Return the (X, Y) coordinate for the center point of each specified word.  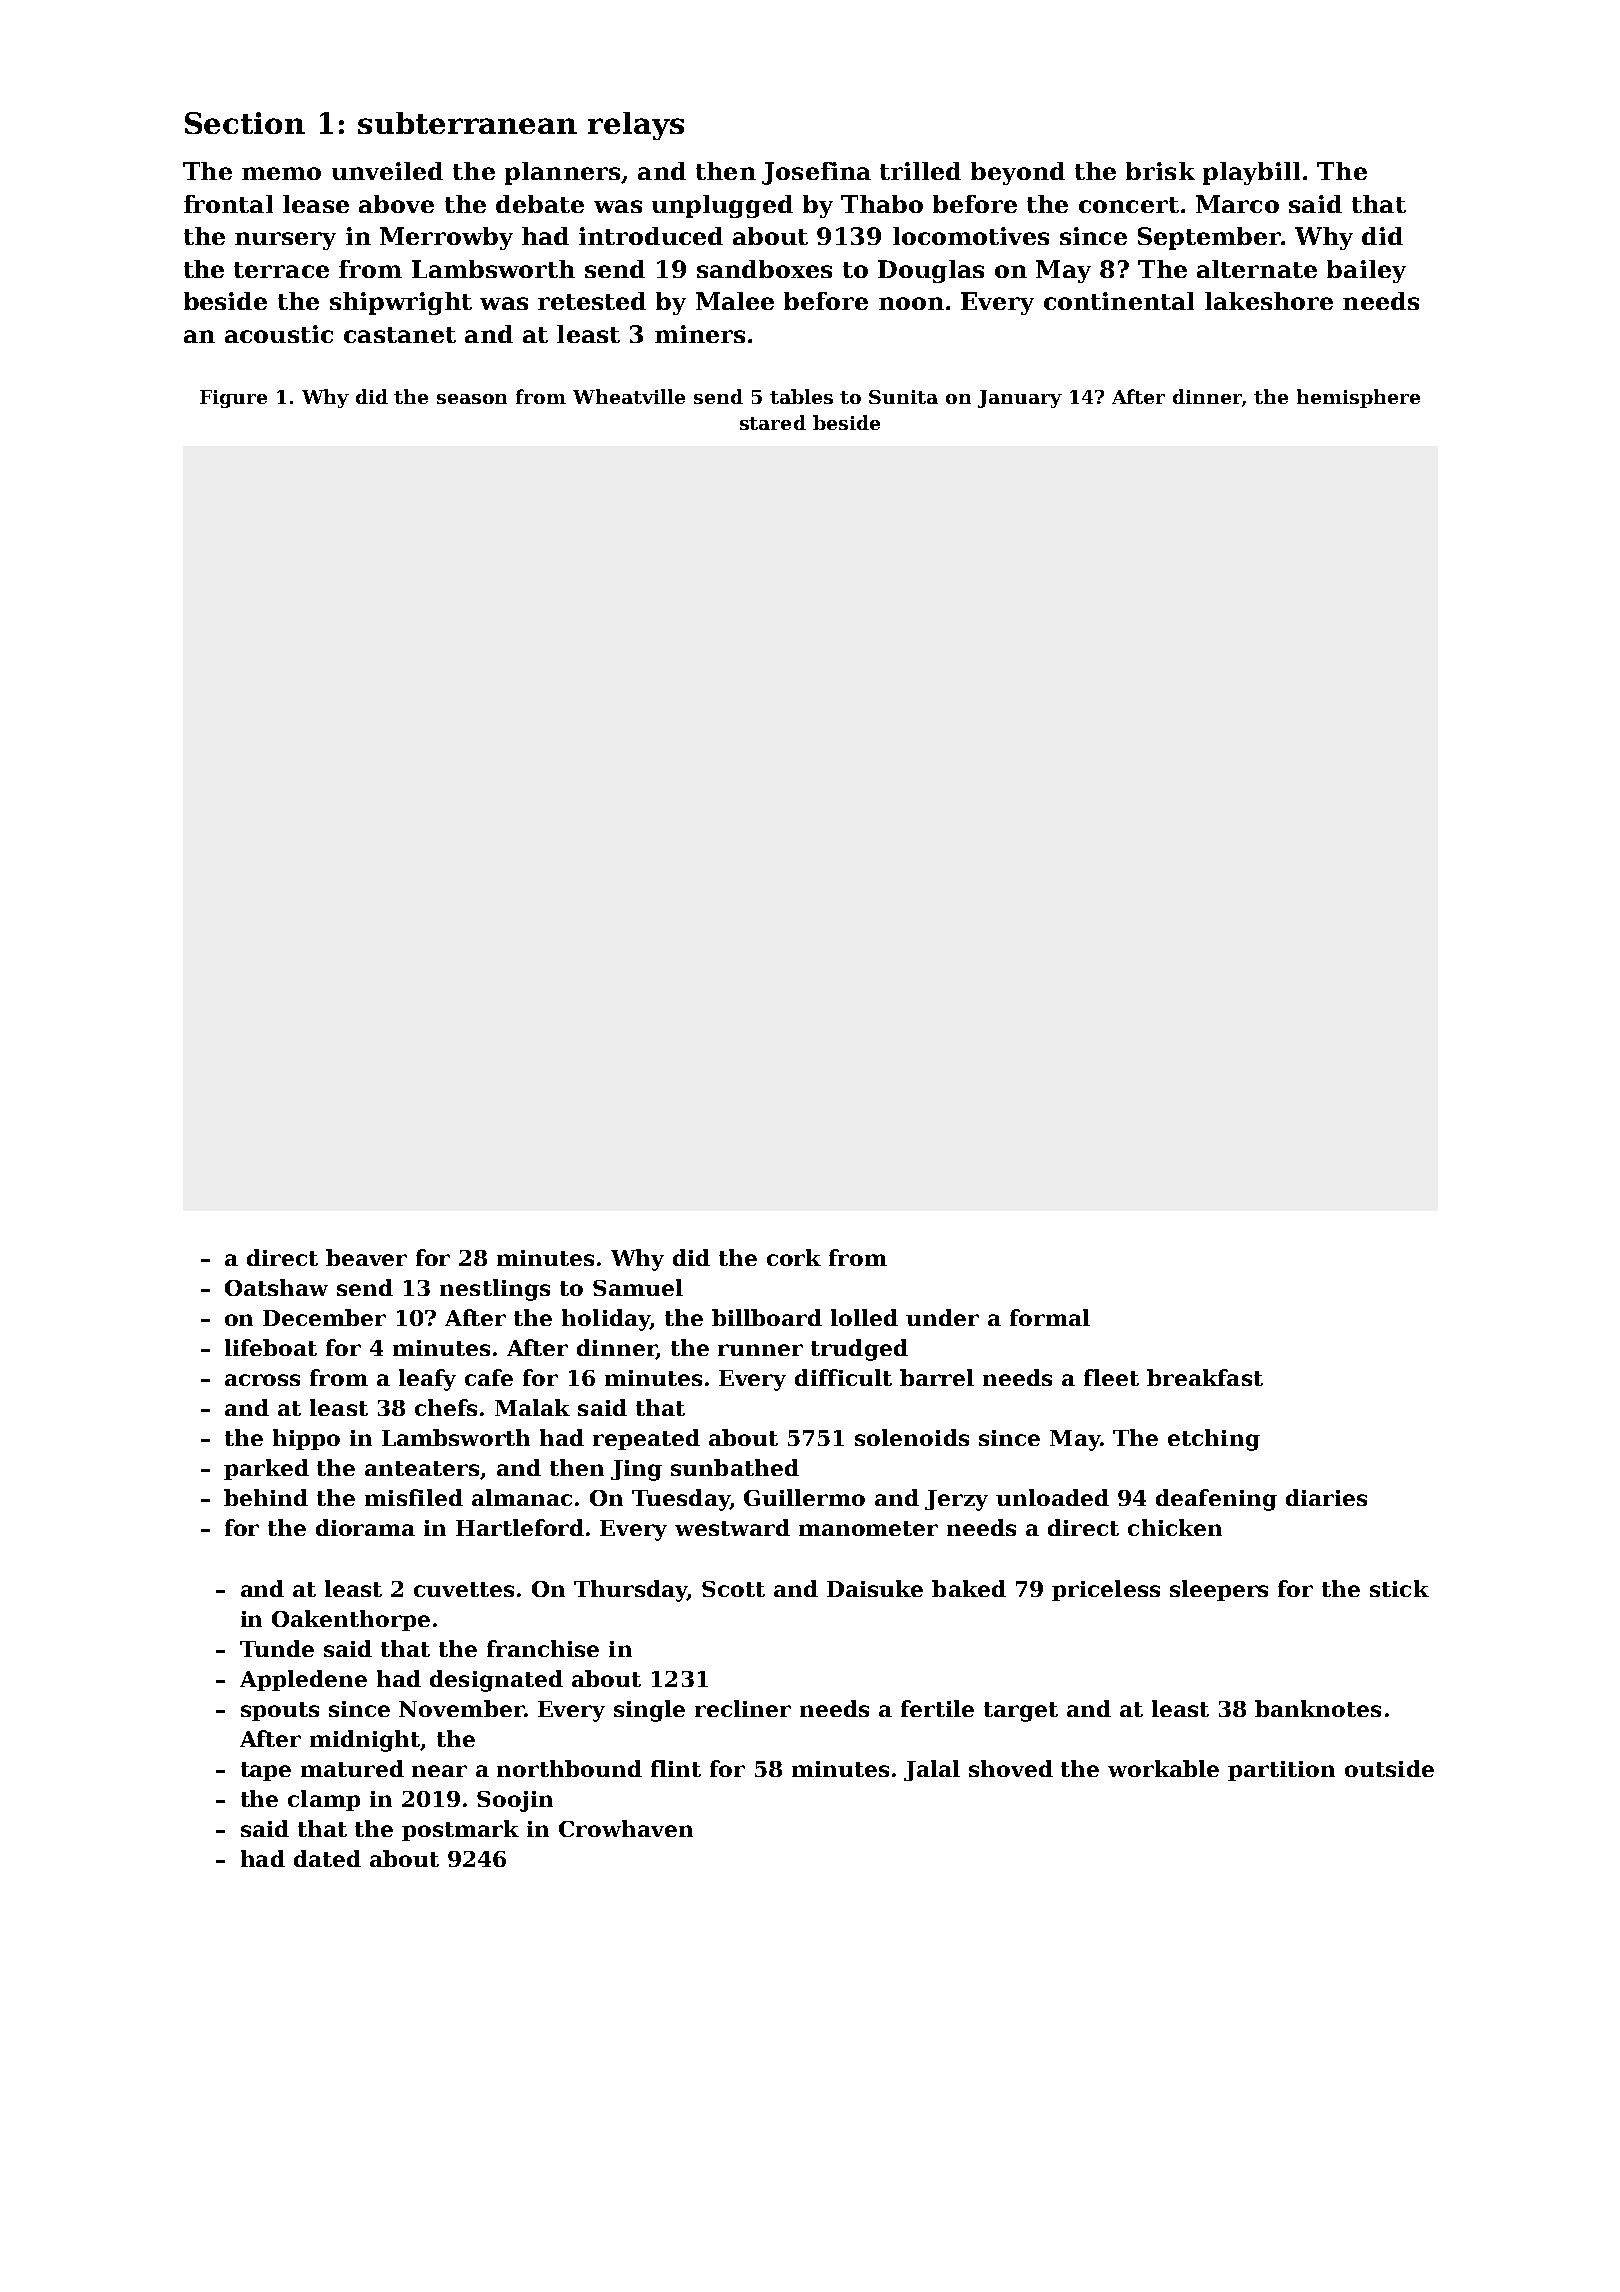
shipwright (401, 303)
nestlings (495, 1290)
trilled (920, 171)
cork (794, 1257)
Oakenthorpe (351, 1620)
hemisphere (1358, 398)
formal (1050, 1317)
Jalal (932, 1770)
